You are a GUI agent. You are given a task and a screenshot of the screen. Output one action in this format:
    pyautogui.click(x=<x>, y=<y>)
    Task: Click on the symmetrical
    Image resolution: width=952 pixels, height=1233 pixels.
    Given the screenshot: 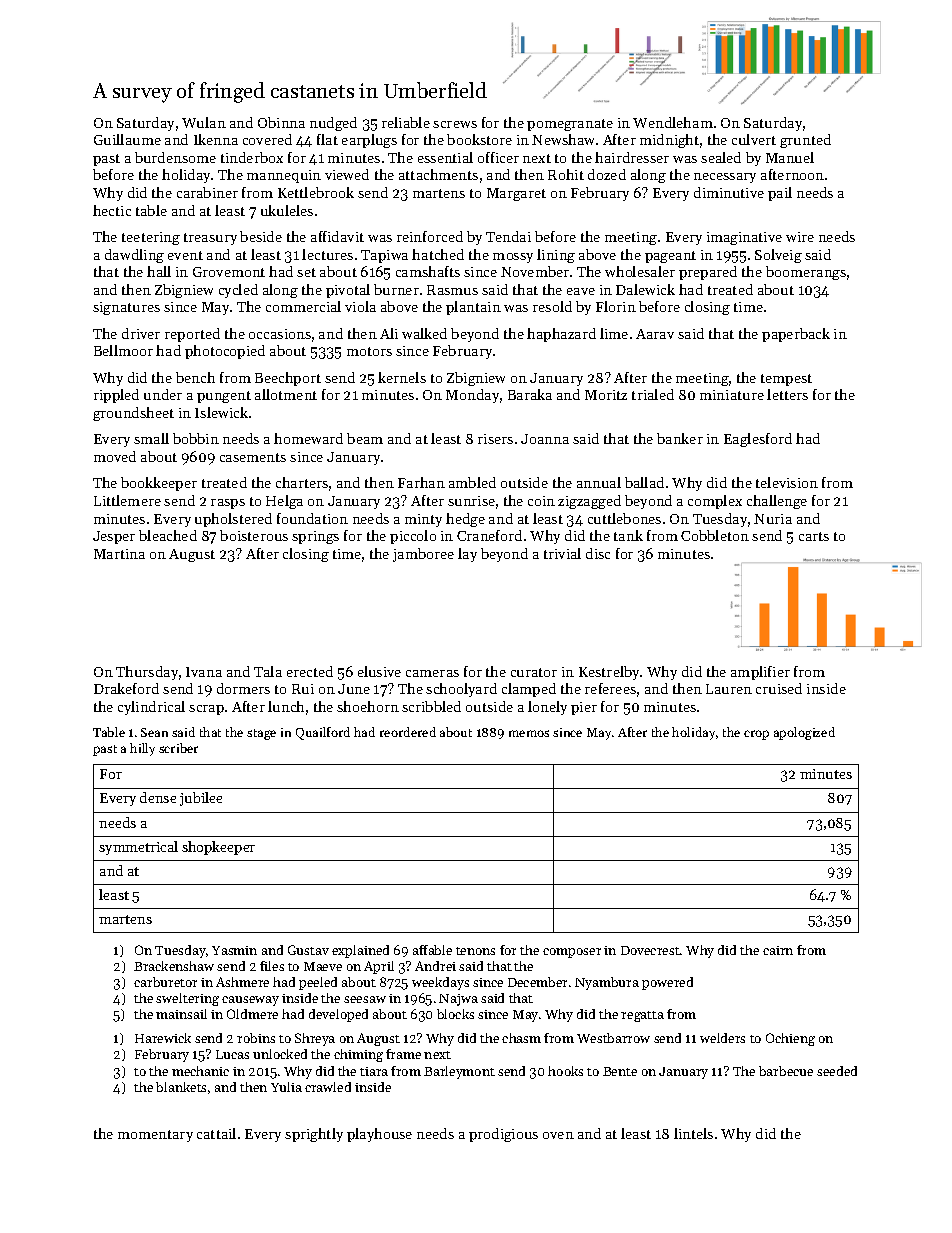 What is the action you would take?
    pyautogui.click(x=138, y=848)
